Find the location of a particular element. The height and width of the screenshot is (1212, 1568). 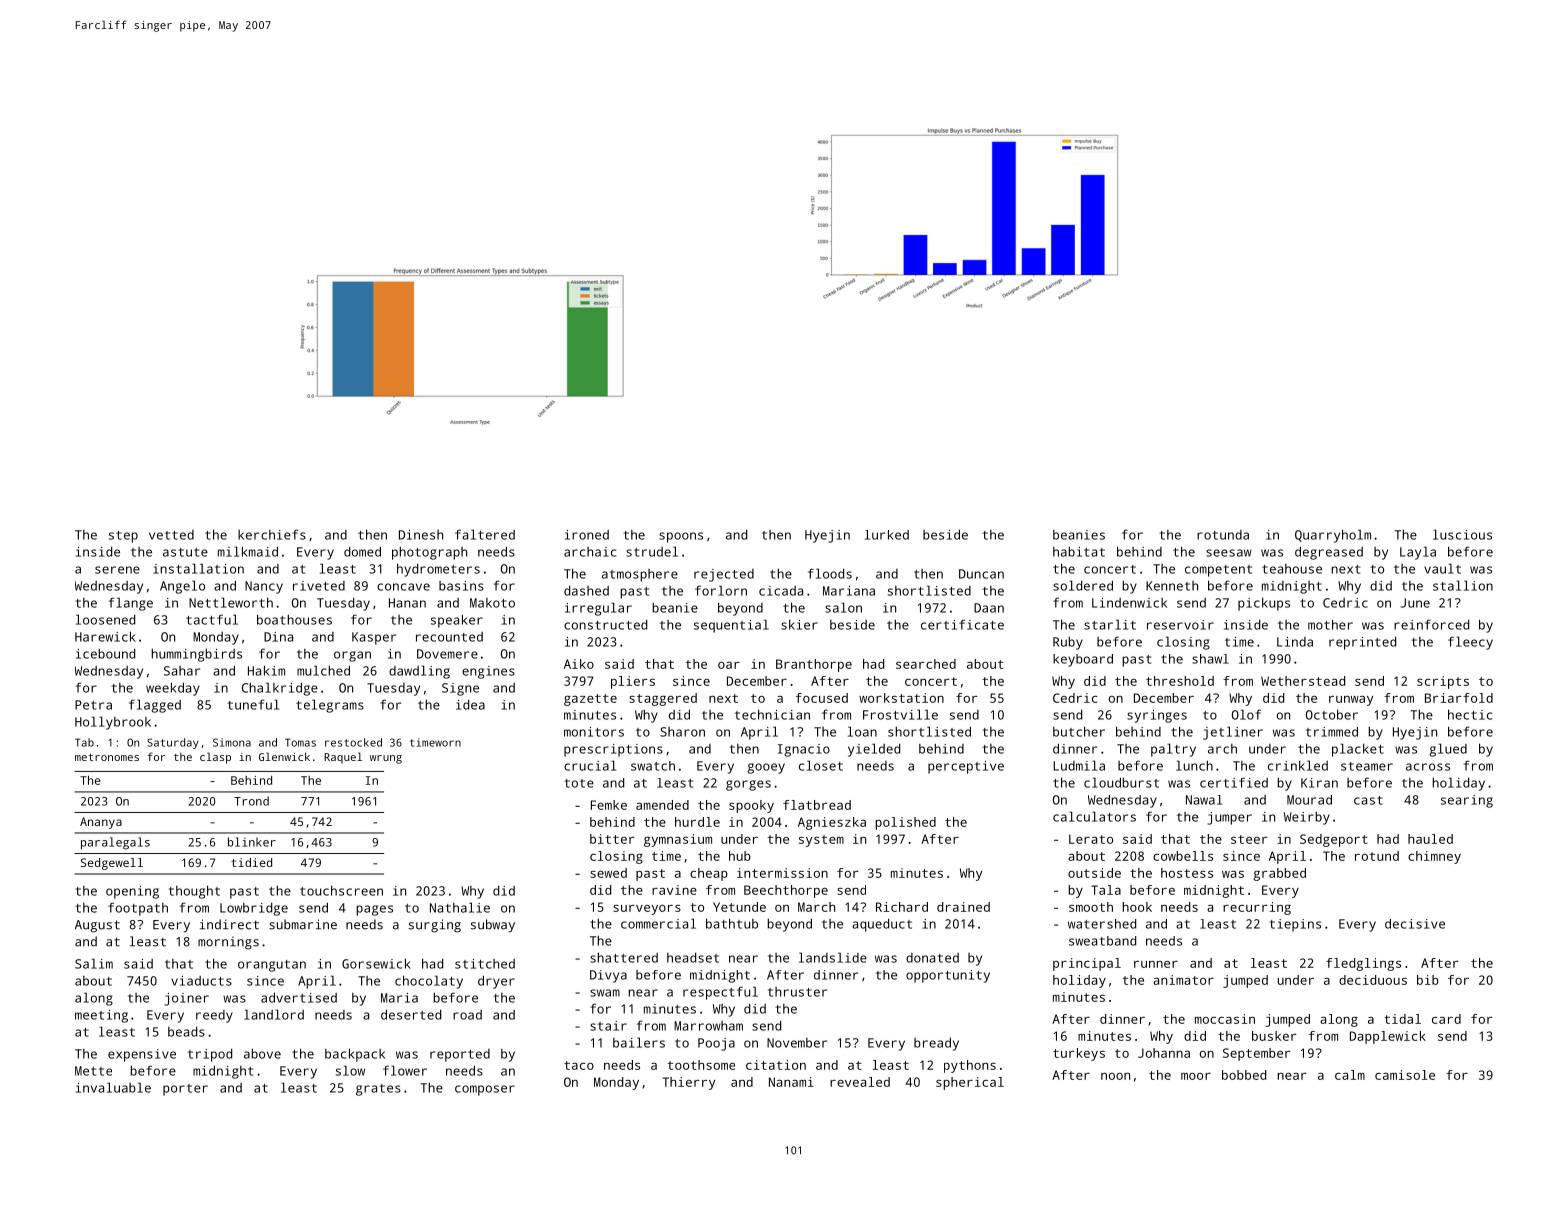

blinker is located at coordinates (252, 842).
